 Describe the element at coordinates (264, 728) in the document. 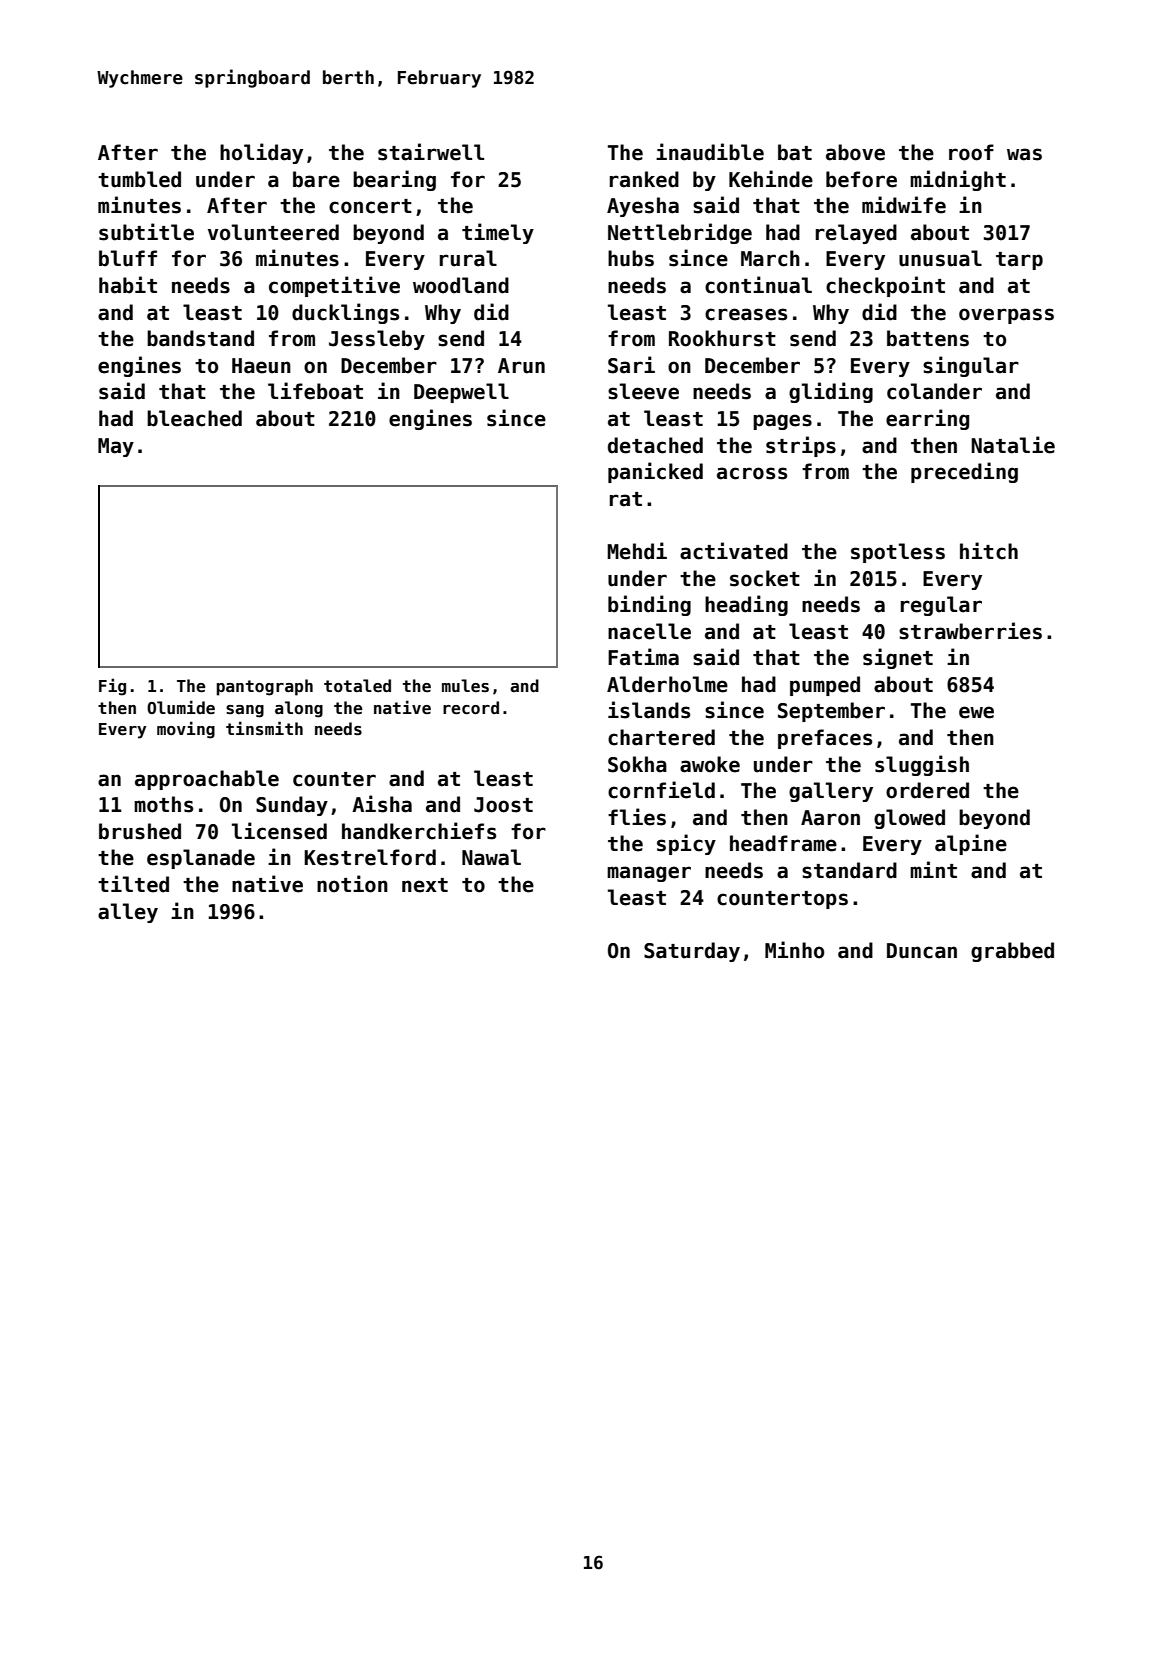

I see `tinsmith` at that location.
